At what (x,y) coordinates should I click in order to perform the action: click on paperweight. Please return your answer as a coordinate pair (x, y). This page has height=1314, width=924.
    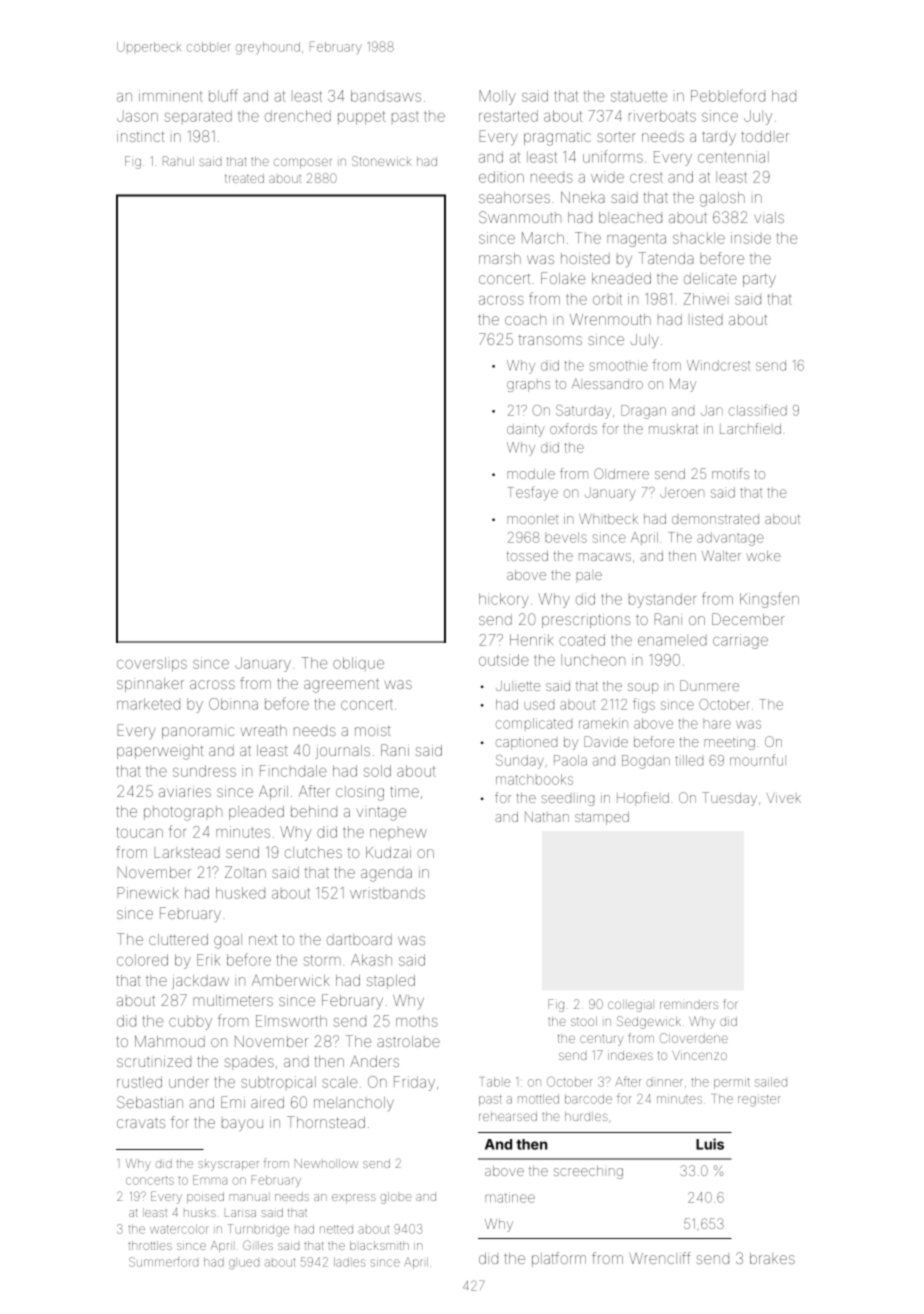
    Looking at the image, I should click on (160, 752).
